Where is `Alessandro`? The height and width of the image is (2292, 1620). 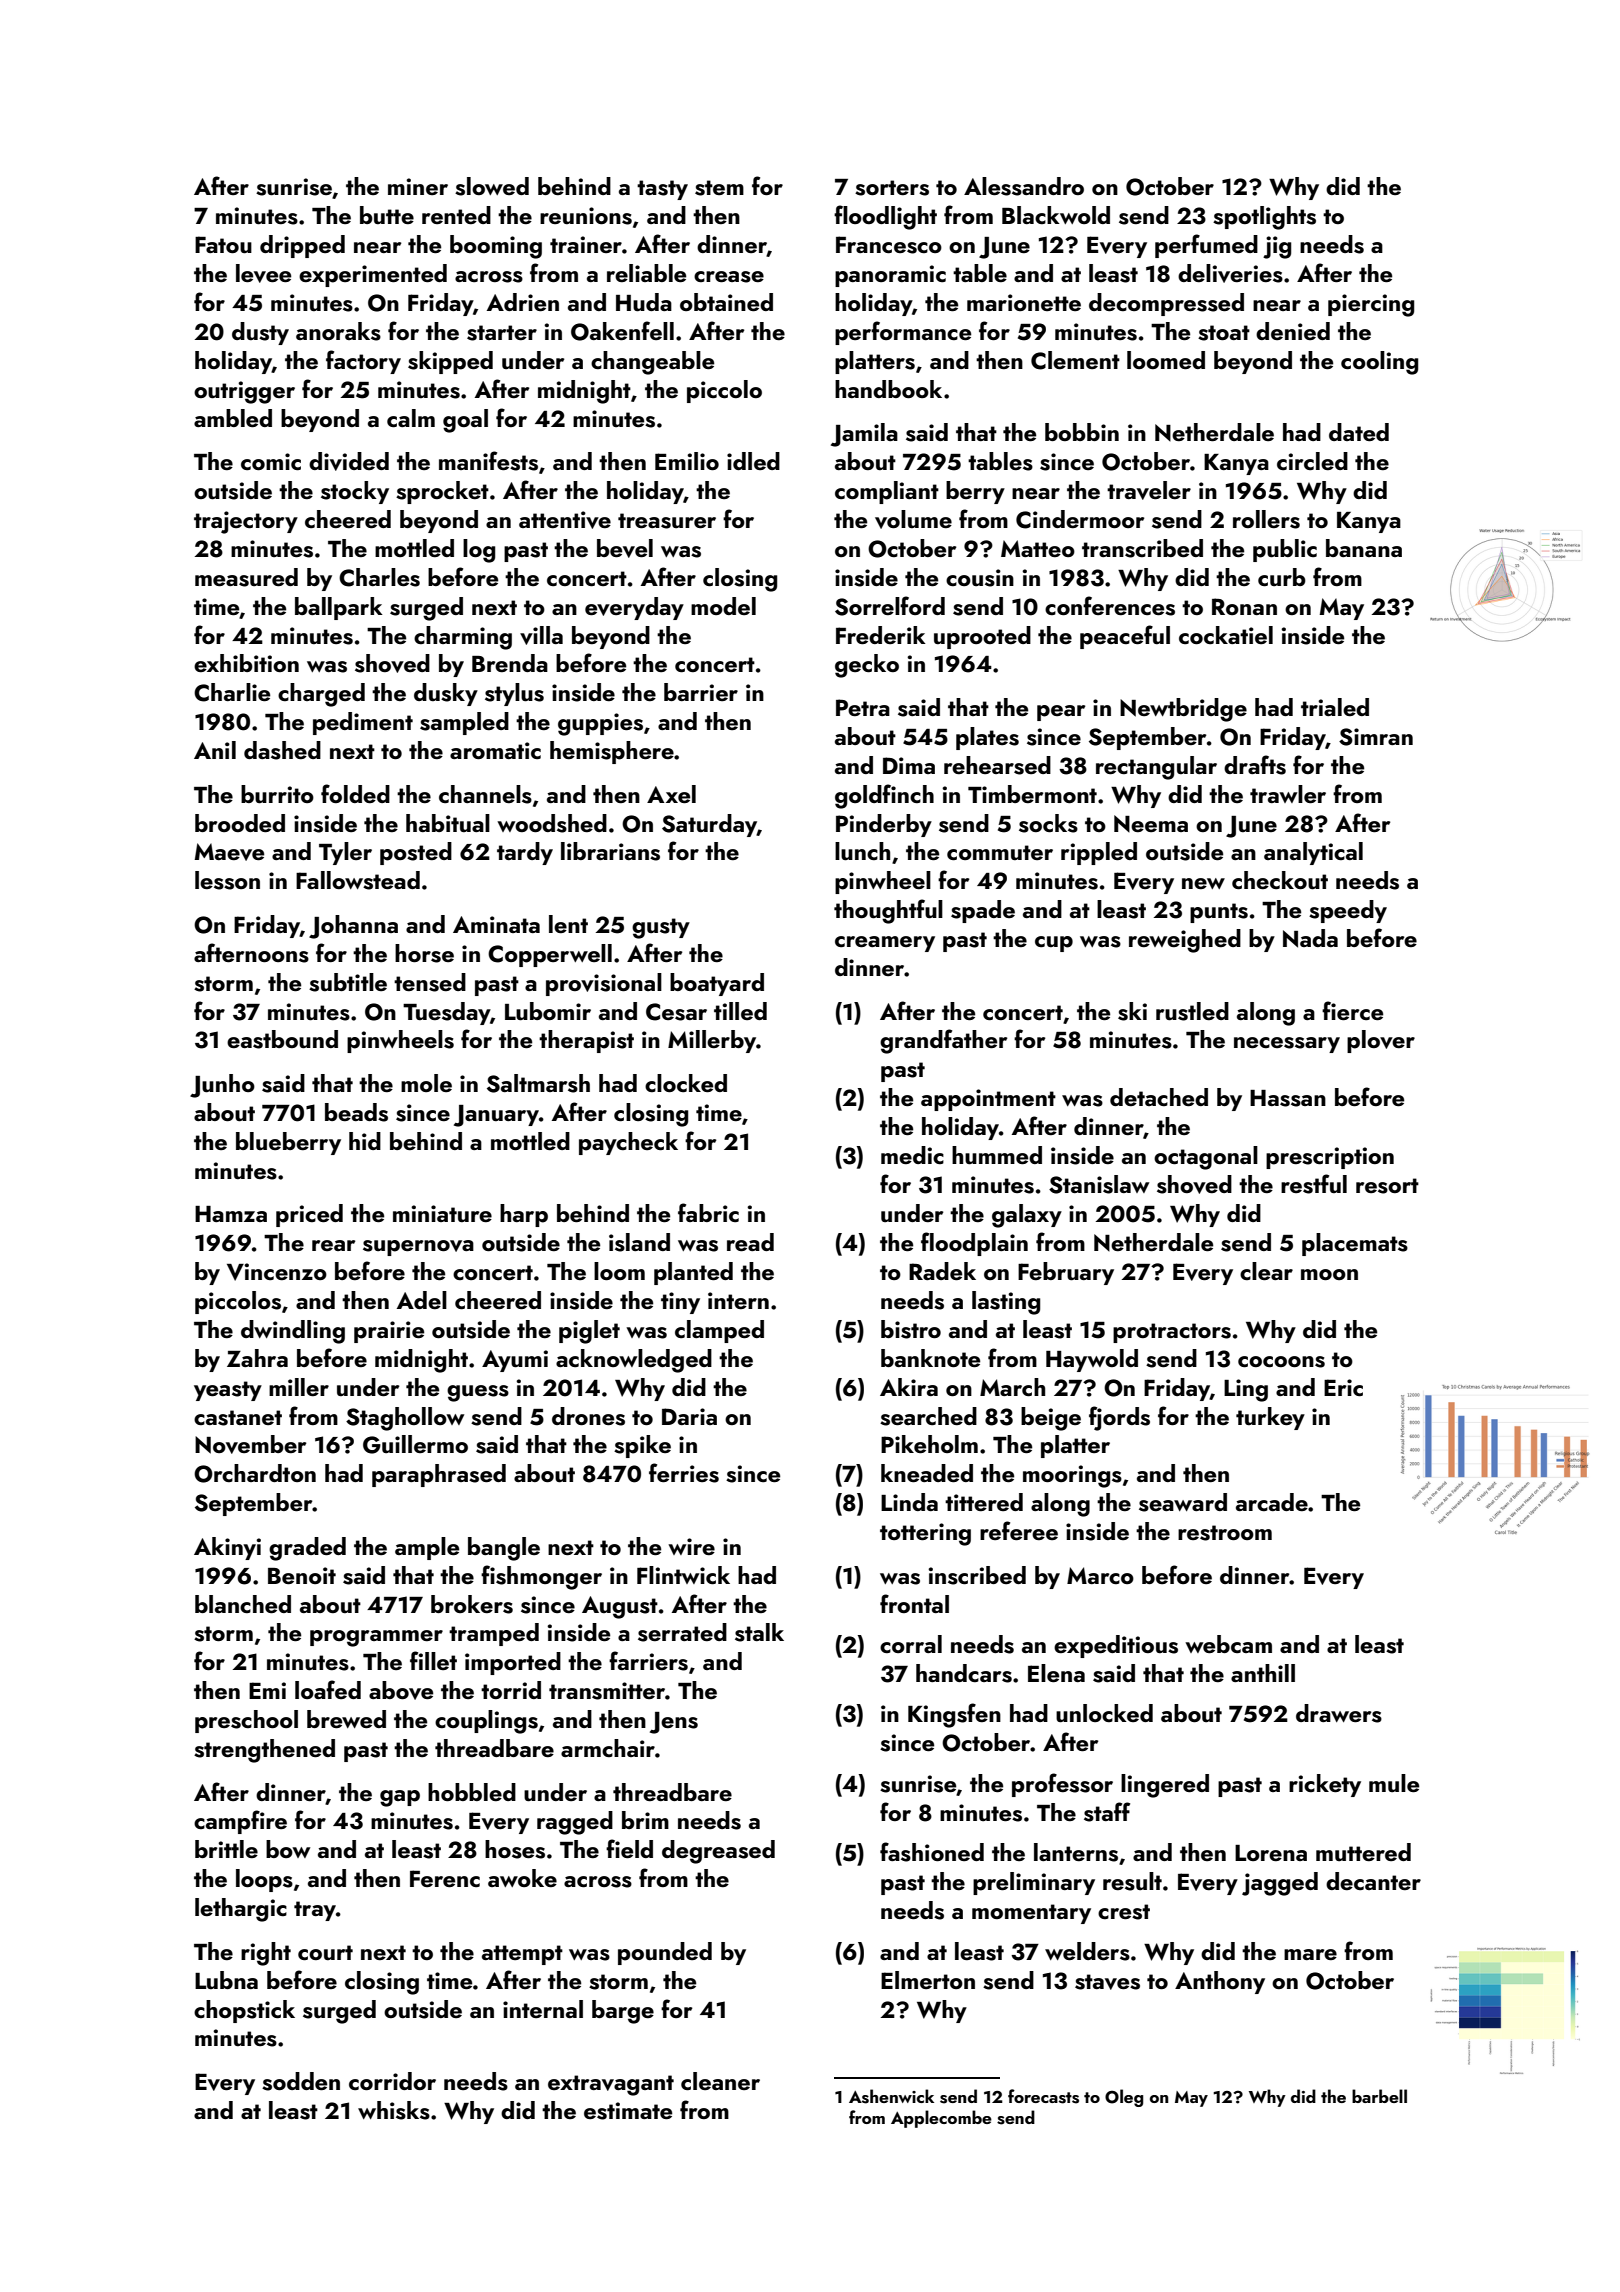
Alessandro is located at coordinates (1024, 186).
